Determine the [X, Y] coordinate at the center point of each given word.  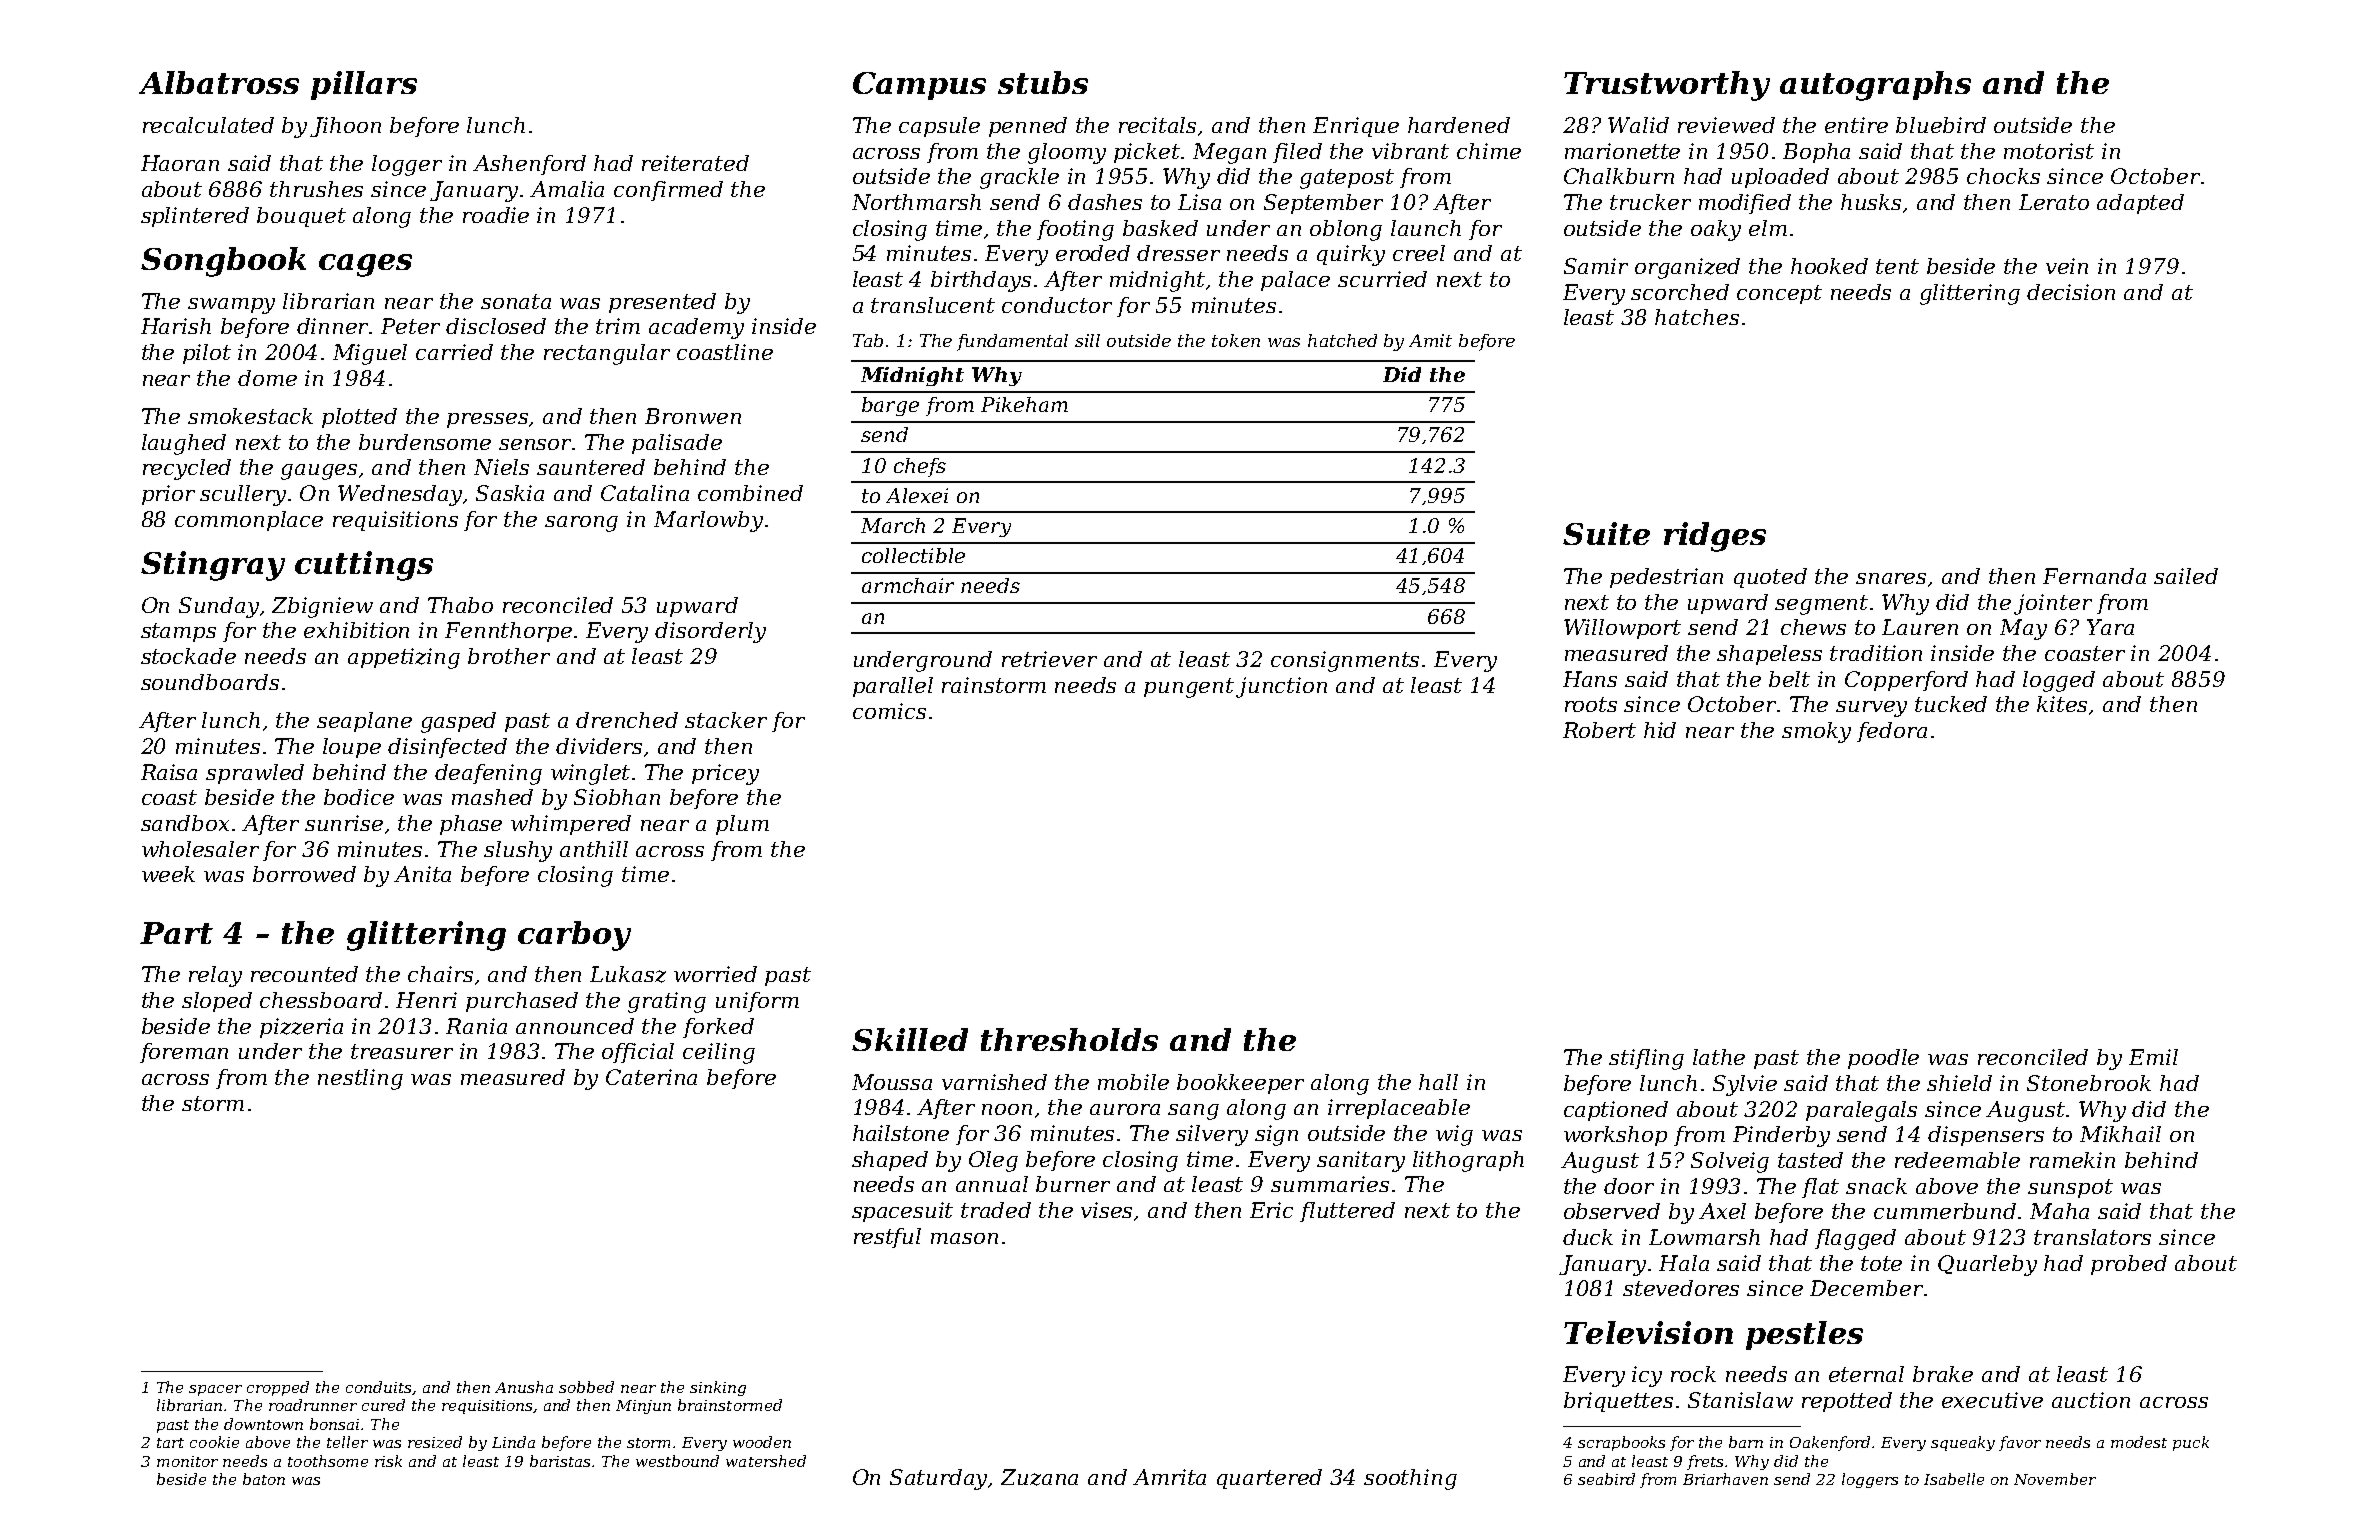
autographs [1875, 86]
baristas [560, 1461]
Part [176, 933]
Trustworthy [1667, 86]
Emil [2153, 1057]
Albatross [219, 82]
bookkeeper [1240, 1084]
